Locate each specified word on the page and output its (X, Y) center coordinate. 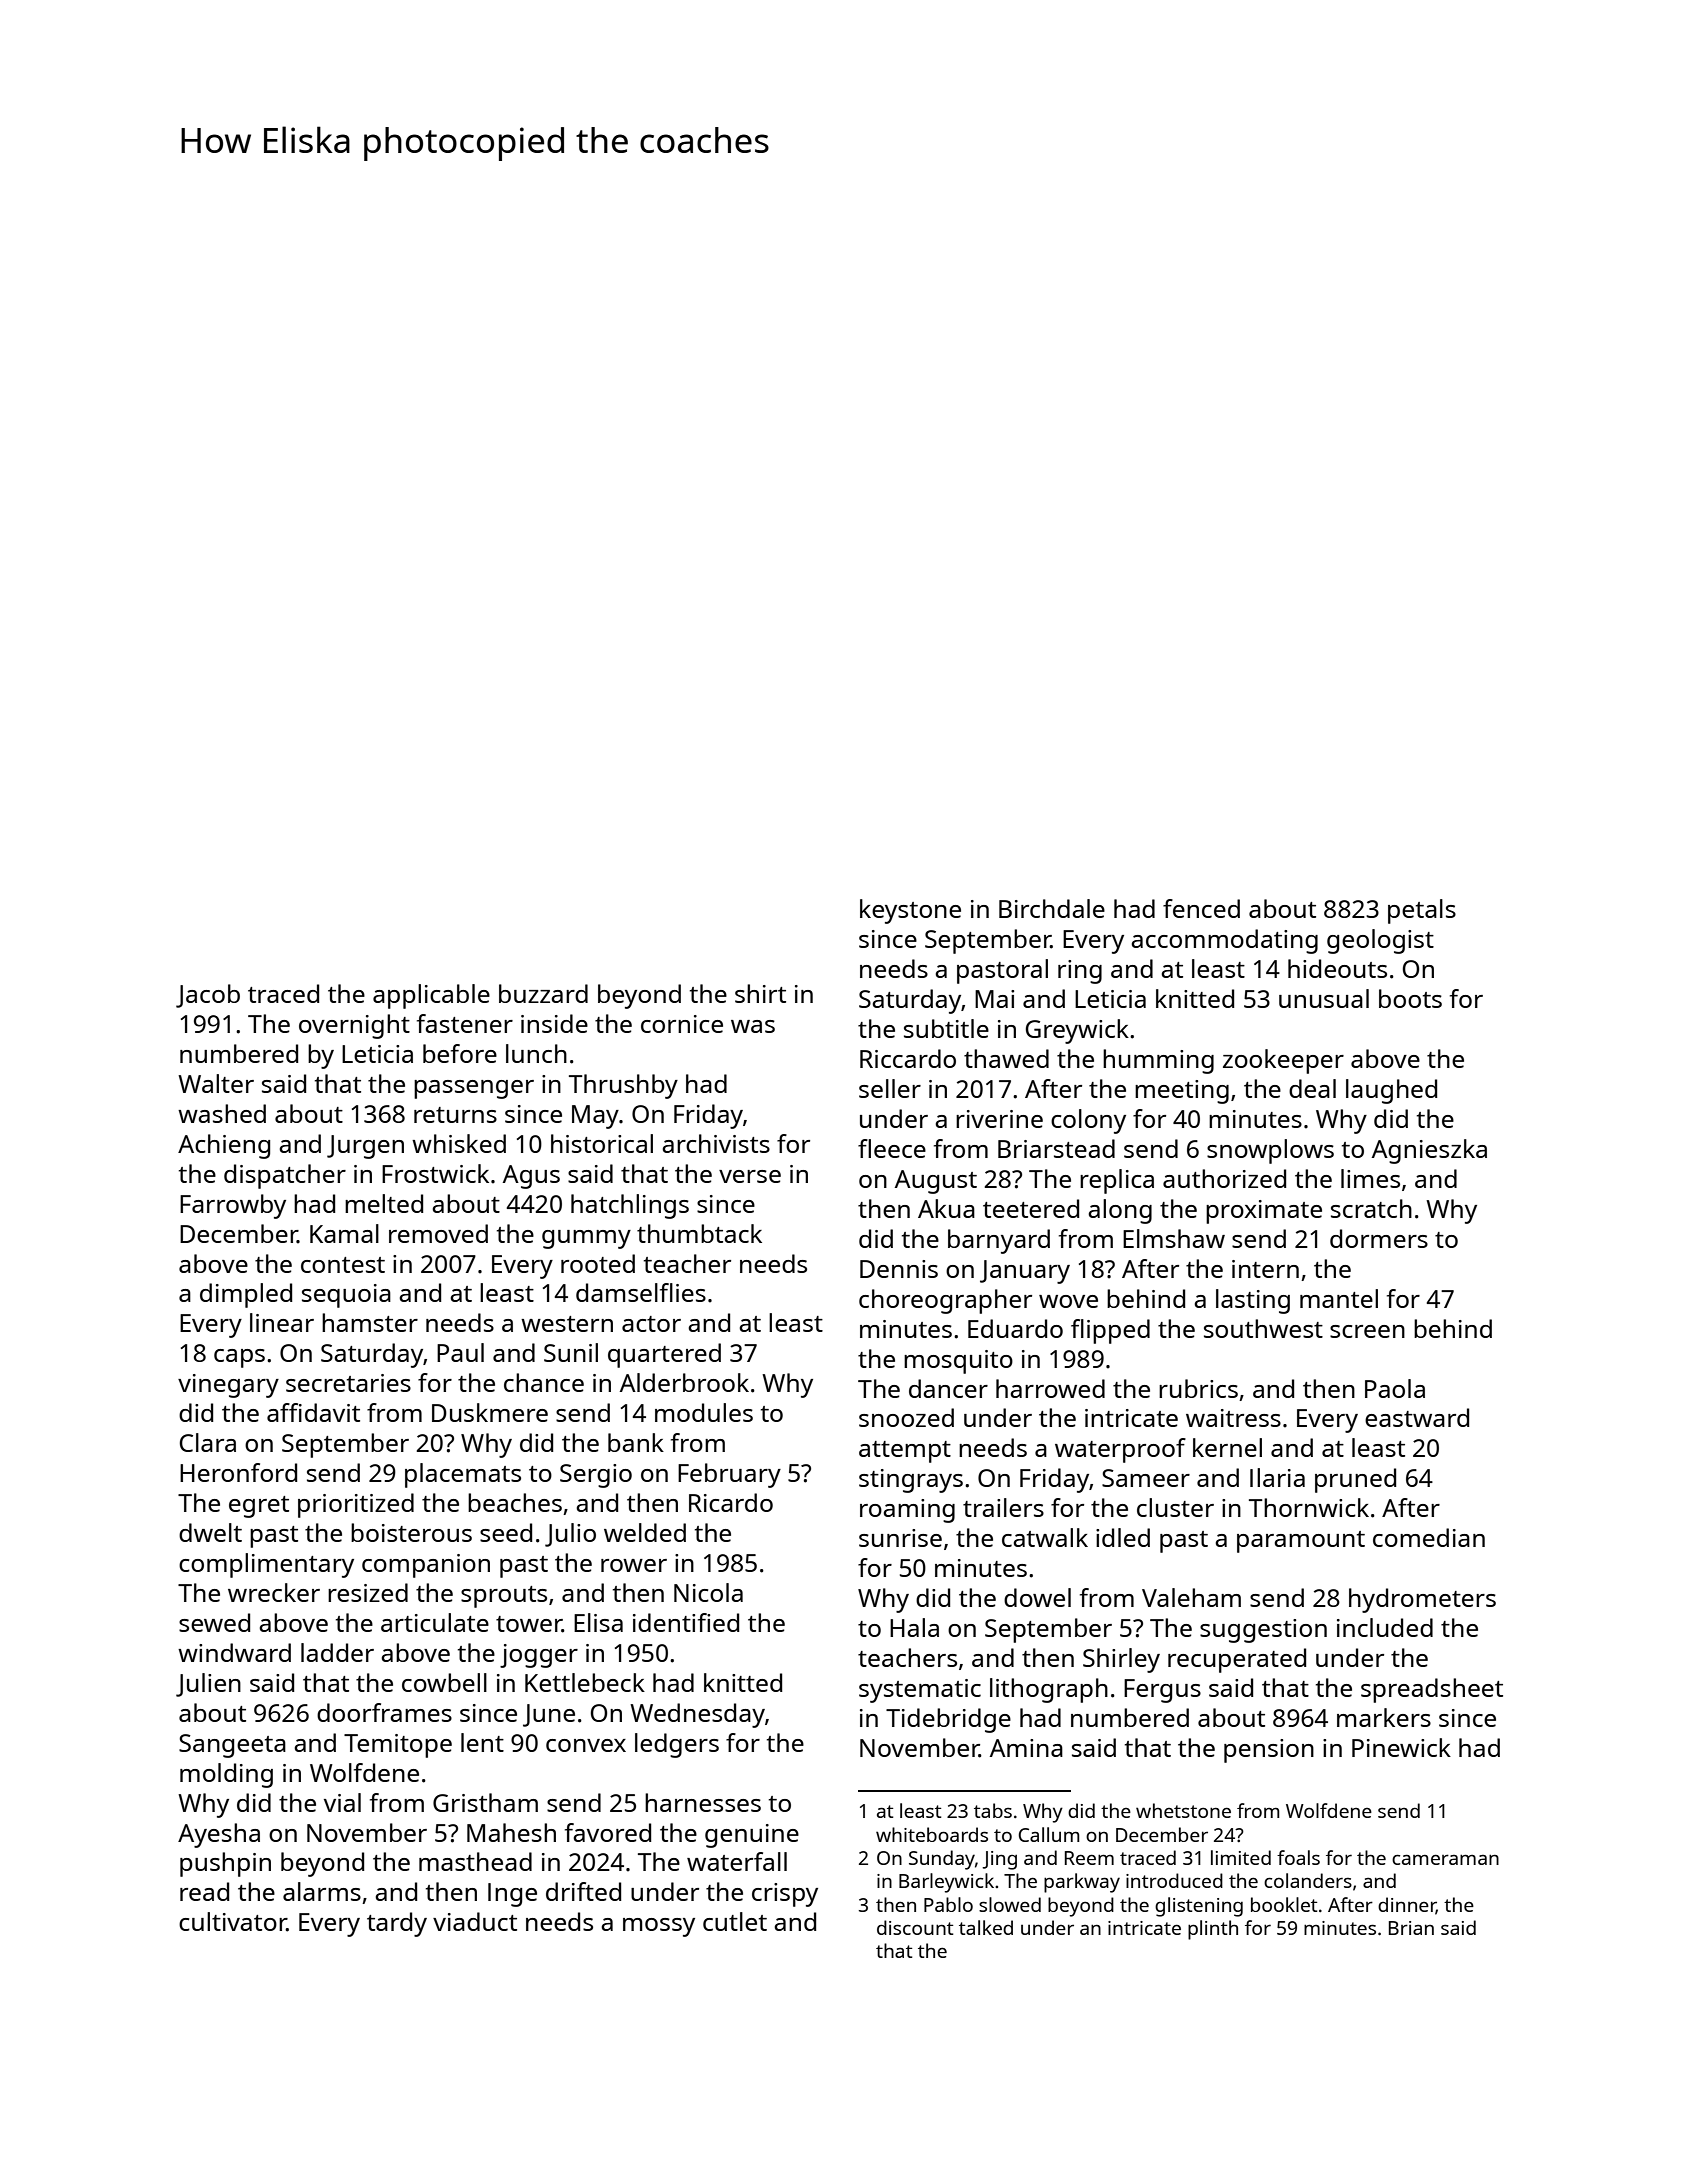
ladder (337, 1652)
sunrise (900, 1538)
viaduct (475, 1921)
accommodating (1224, 941)
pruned (1355, 1480)
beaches (515, 1502)
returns (455, 1115)
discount (915, 1927)
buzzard (543, 993)
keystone (910, 911)
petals (1422, 911)
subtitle (946, 1028)
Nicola (708, 1592)
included (1385, 1627)
